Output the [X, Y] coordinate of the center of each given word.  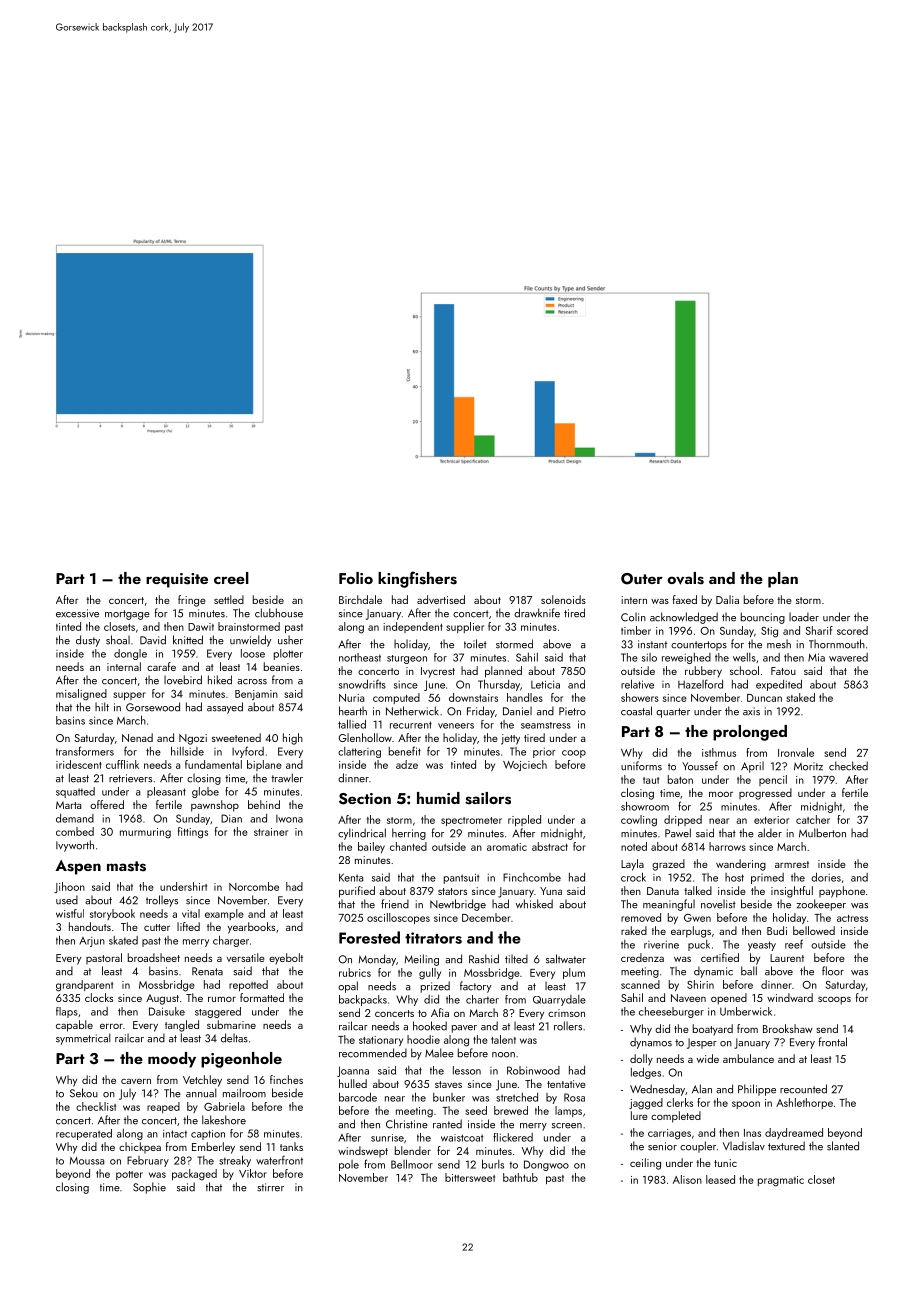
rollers [568, 1026]
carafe [161, 666]
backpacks [363, 1000]
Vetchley [202, 1081]
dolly [641, 1060]
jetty [510, 739]
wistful [70, 913]
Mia [816, 657]
